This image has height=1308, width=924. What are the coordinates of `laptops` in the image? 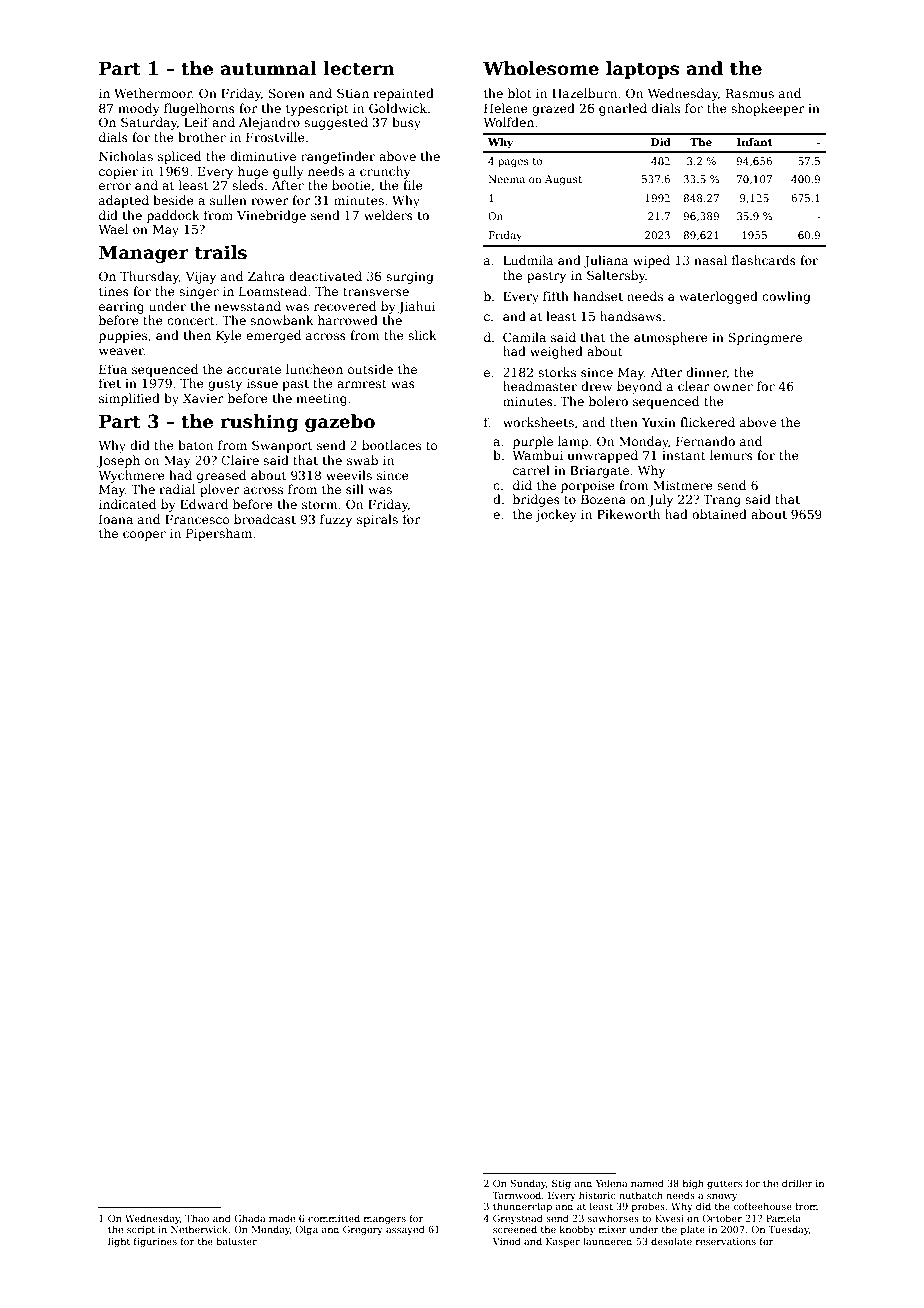 It's located at (642, 70).
